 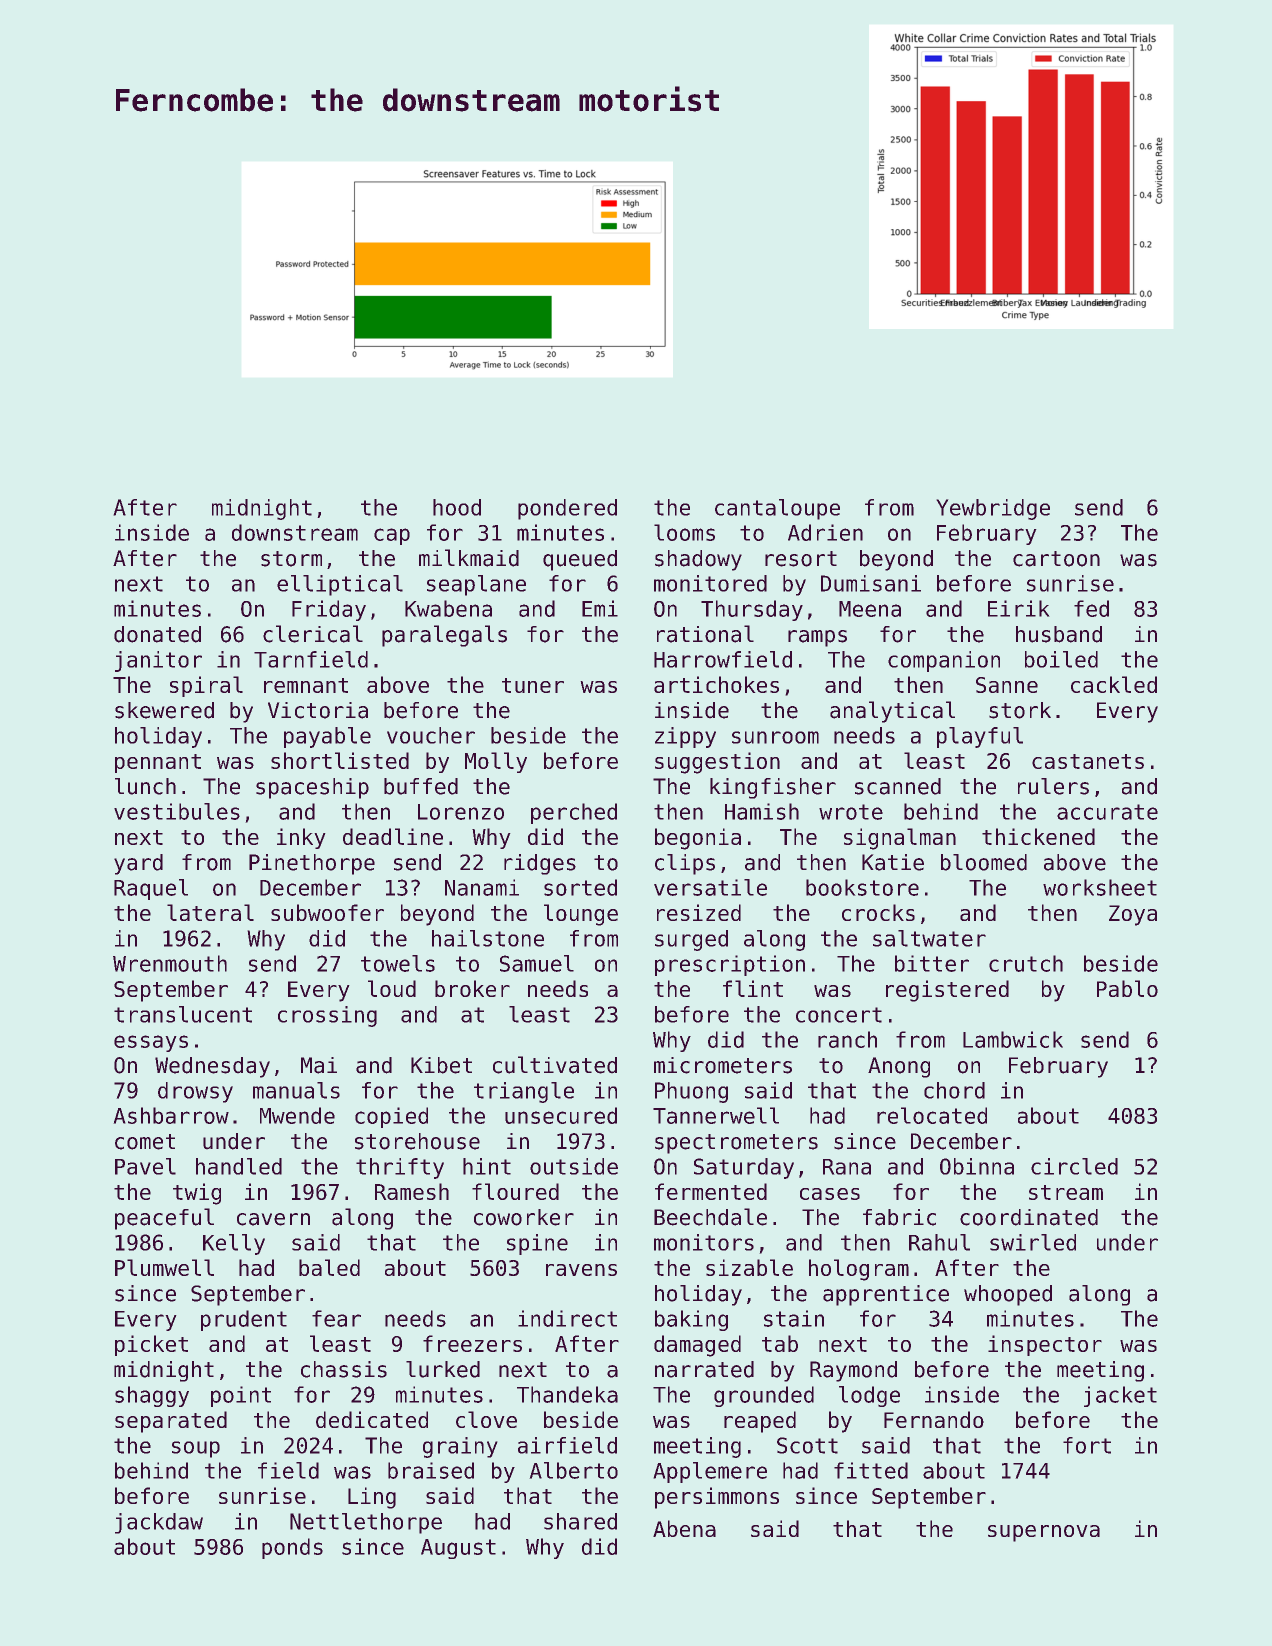 I want to click on pondered, so click(x=567, y=509).
